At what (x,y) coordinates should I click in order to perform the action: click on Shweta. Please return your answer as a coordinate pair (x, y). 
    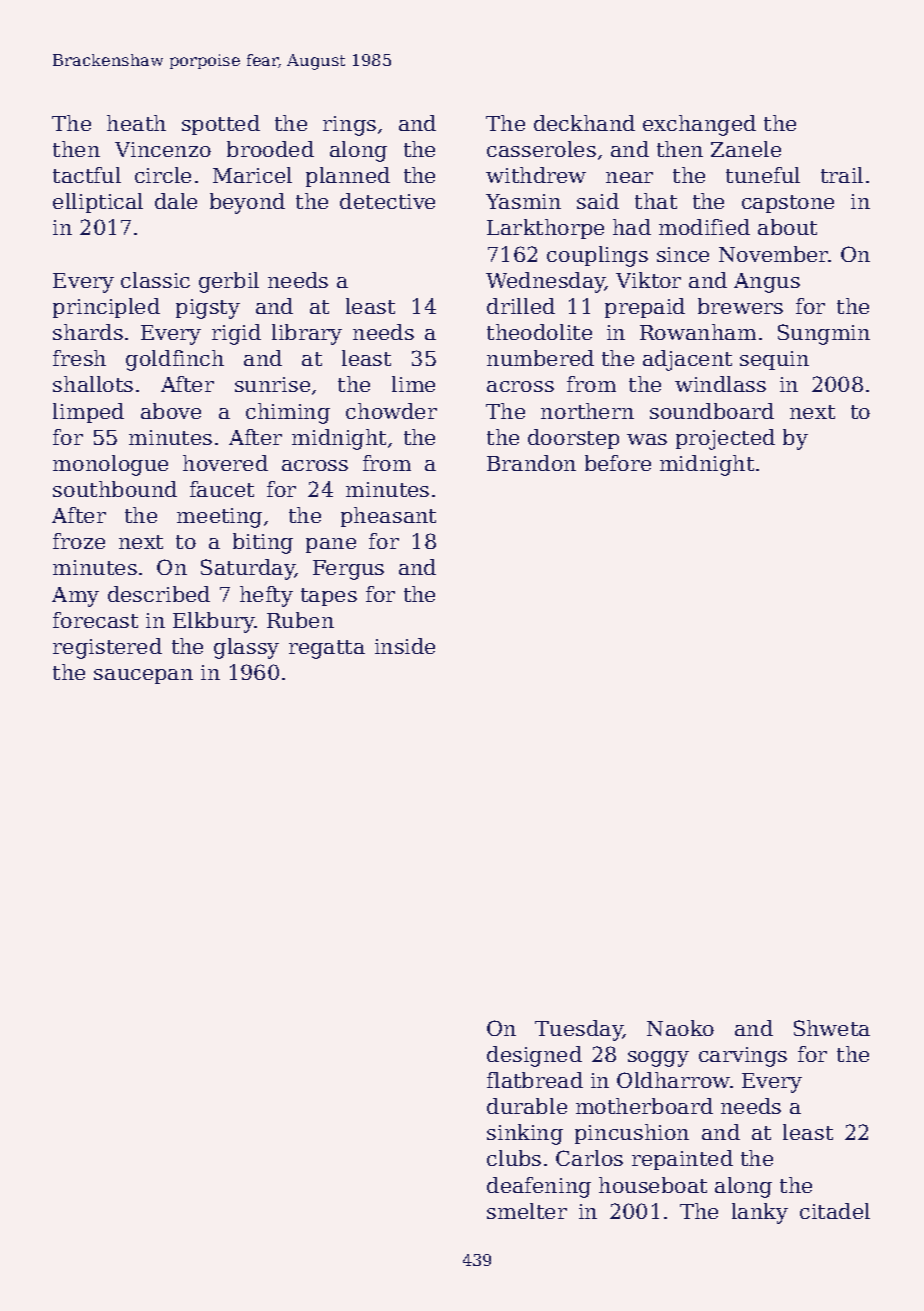
    Looking at the image, I should click on (832, 1028).
